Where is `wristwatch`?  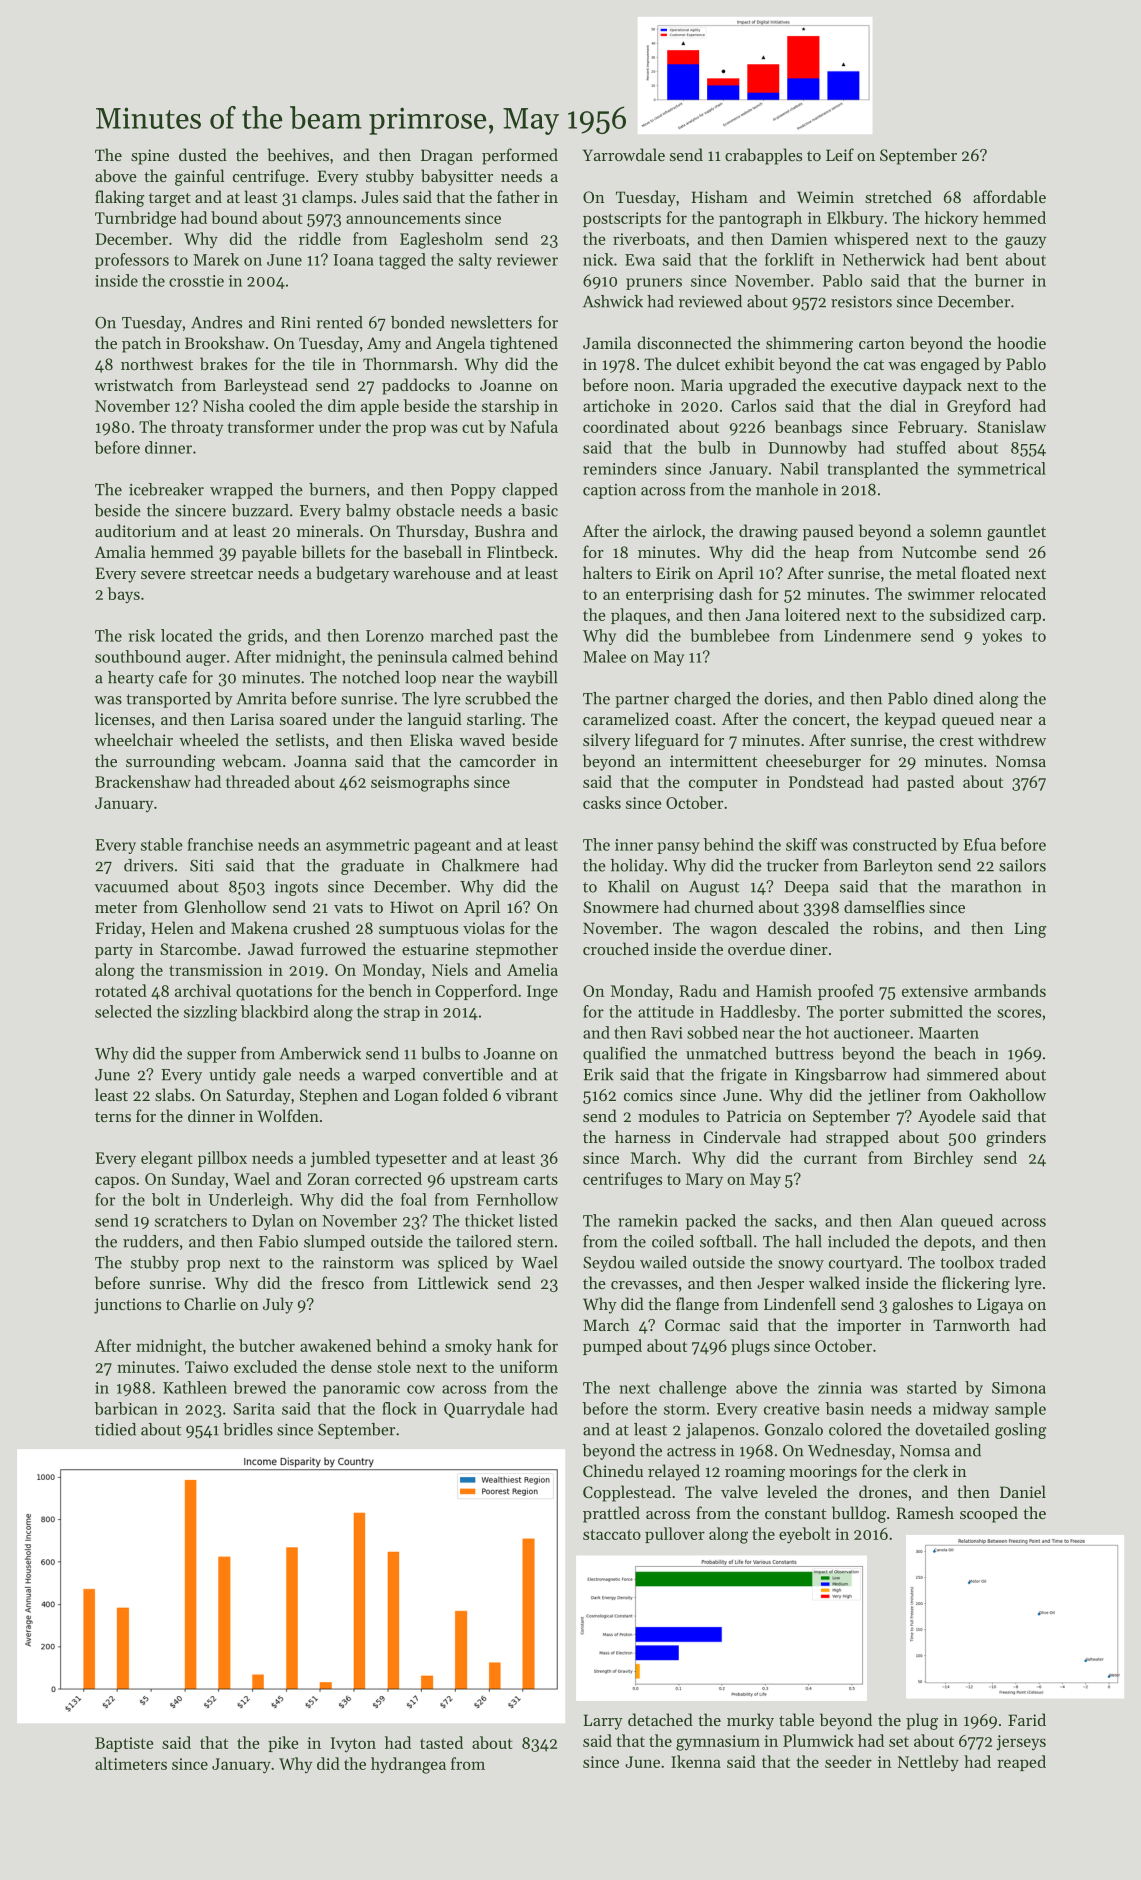 wristwatch is located at coordinates (134, 384).
